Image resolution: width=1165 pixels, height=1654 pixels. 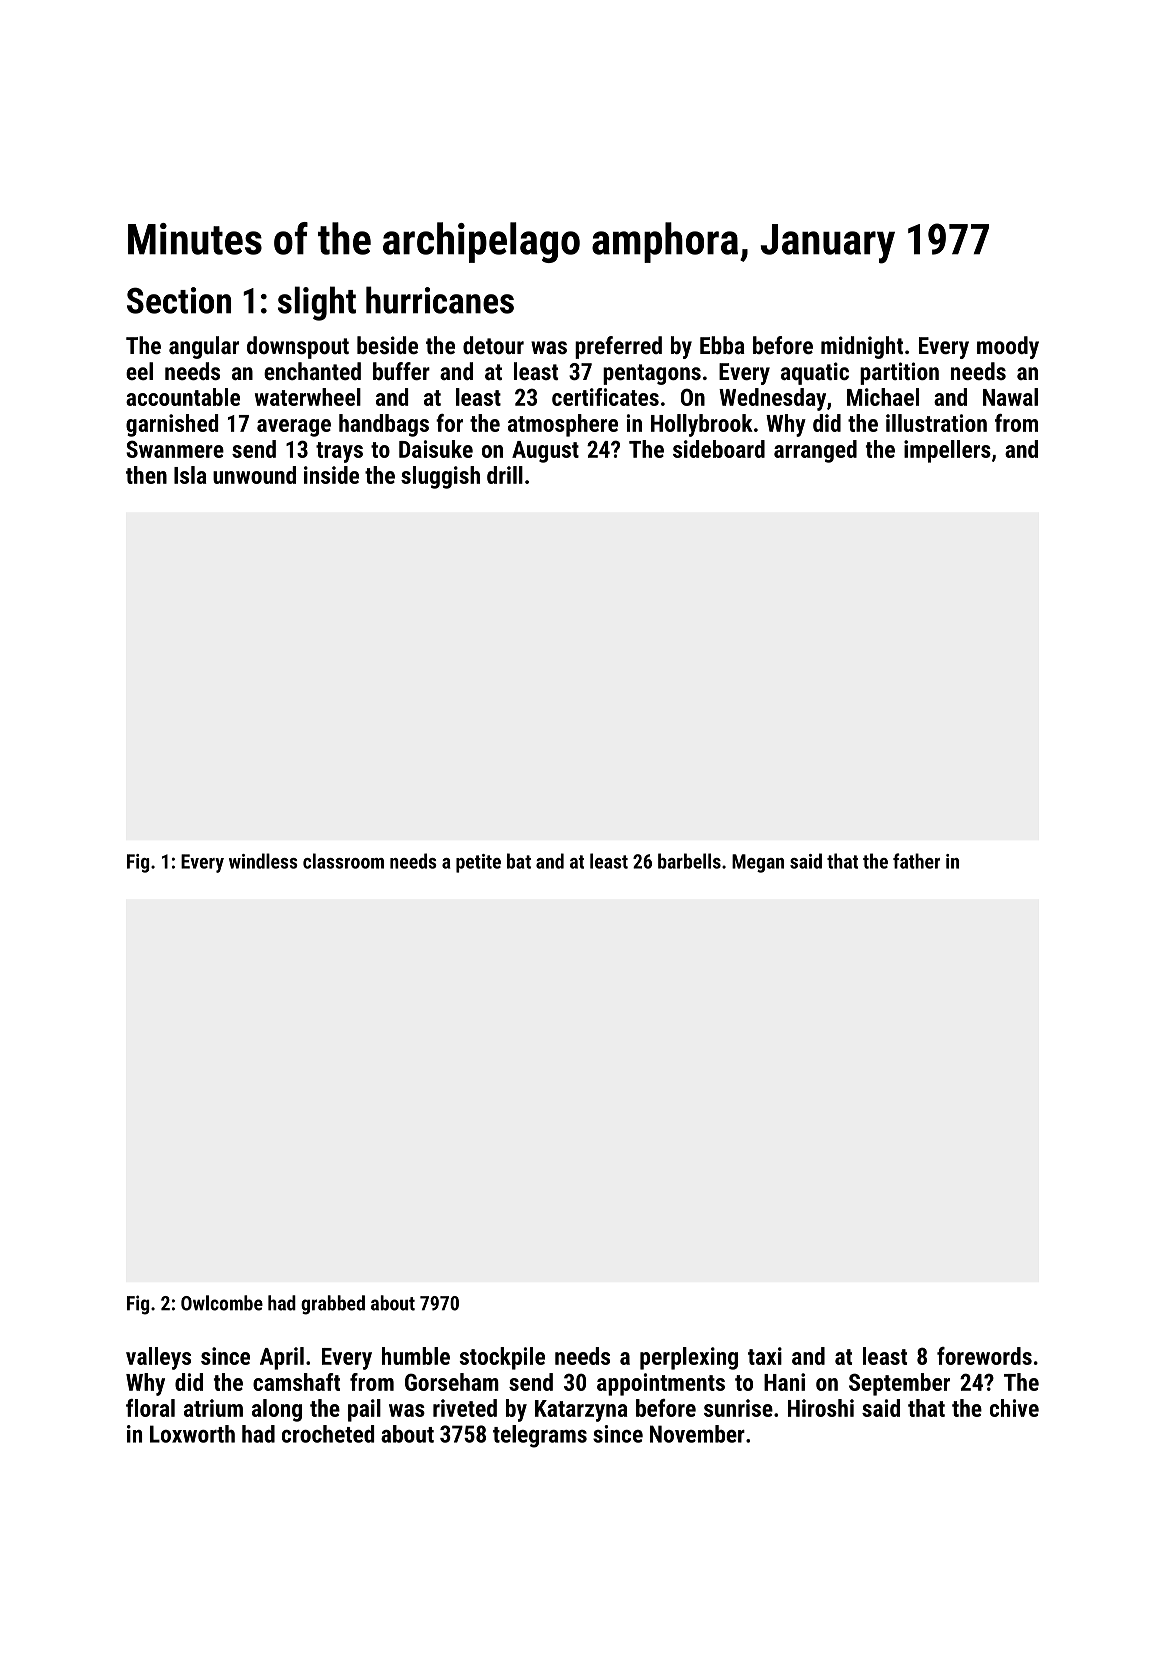 What do you see at coordinates (333, 1305) in the page?
I see `grabbed` at bounding box center [333, 1305].
